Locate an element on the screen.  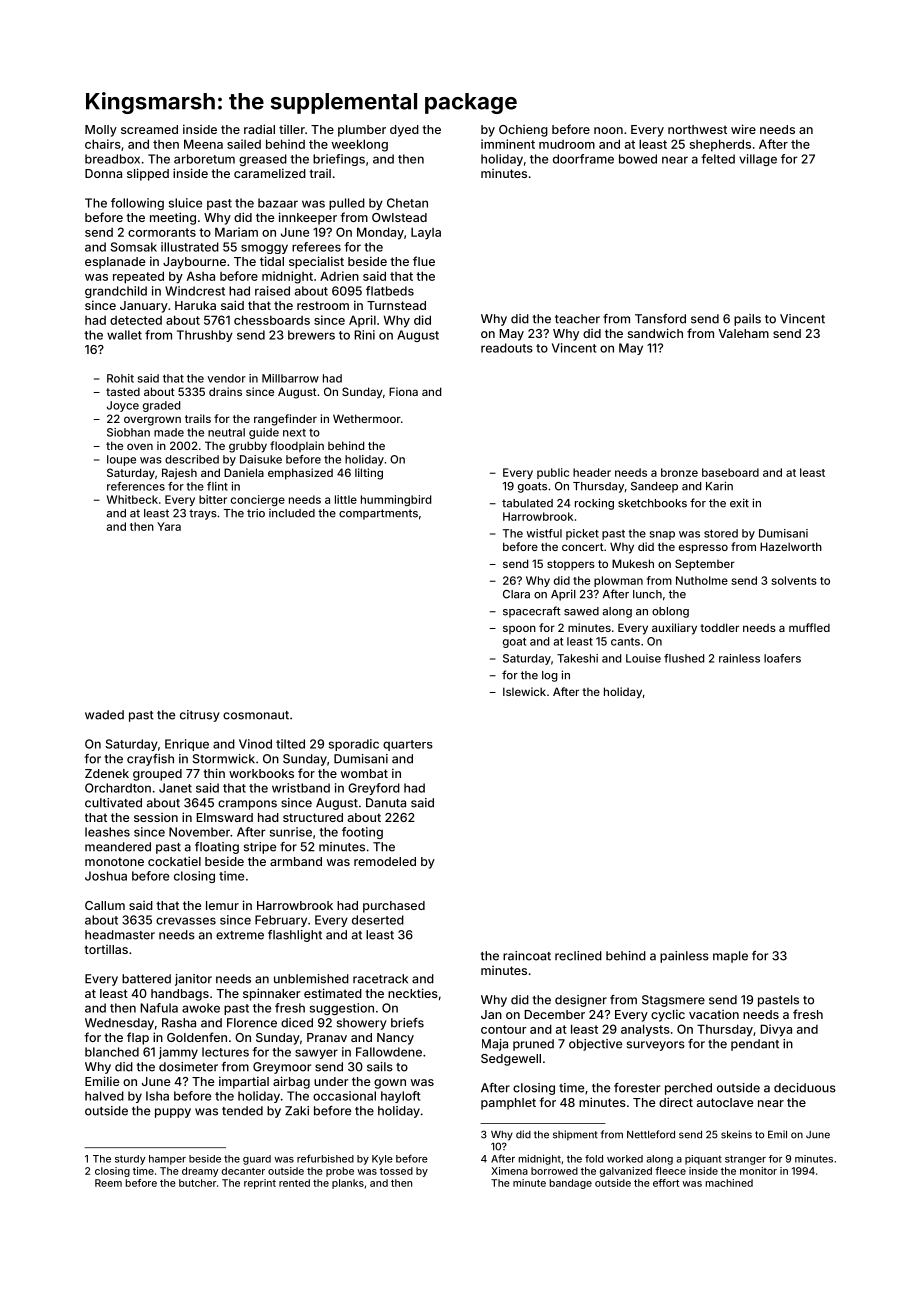
Danuta is located at coordinates (386, 803).
